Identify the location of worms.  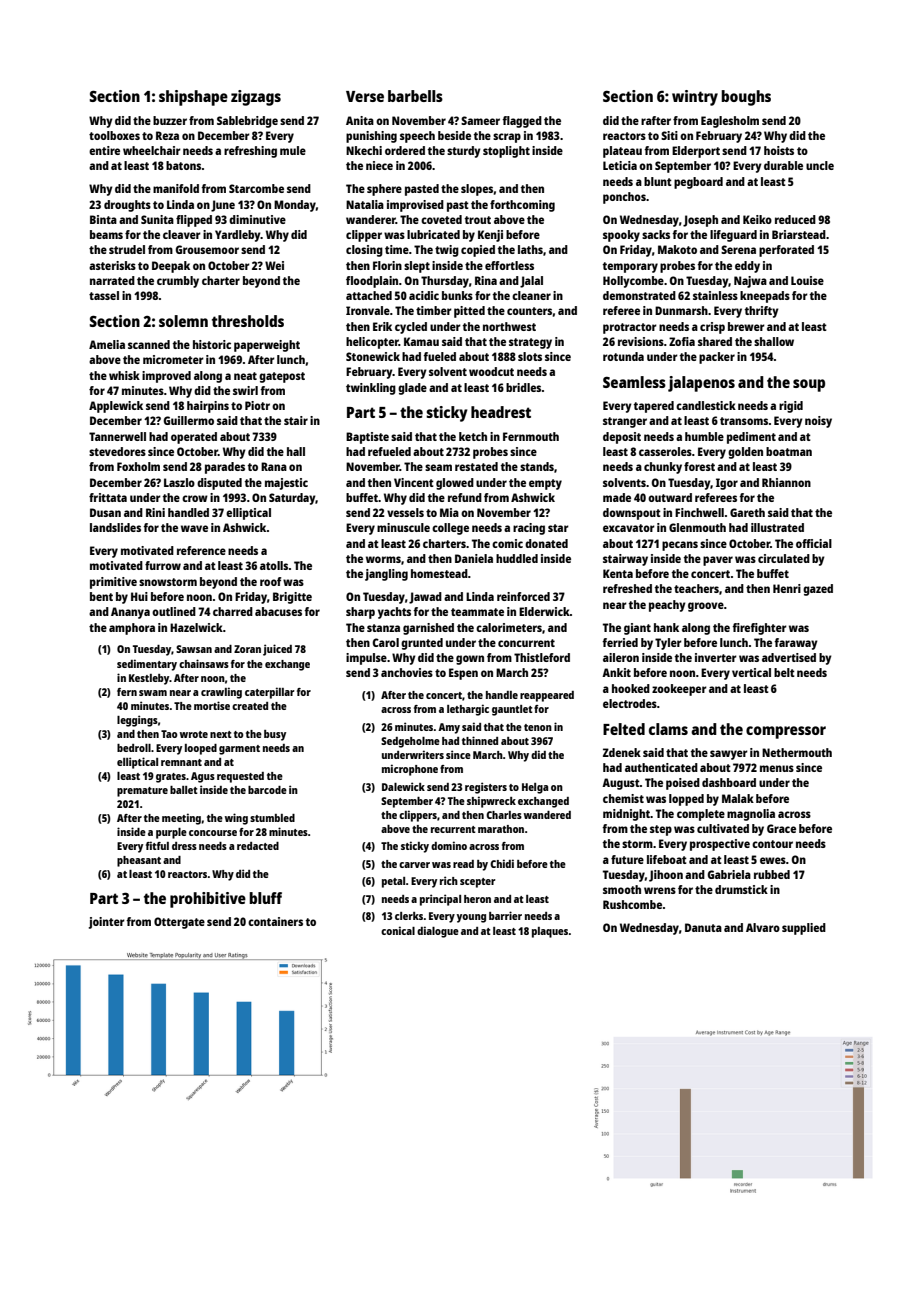
(383, 559).
